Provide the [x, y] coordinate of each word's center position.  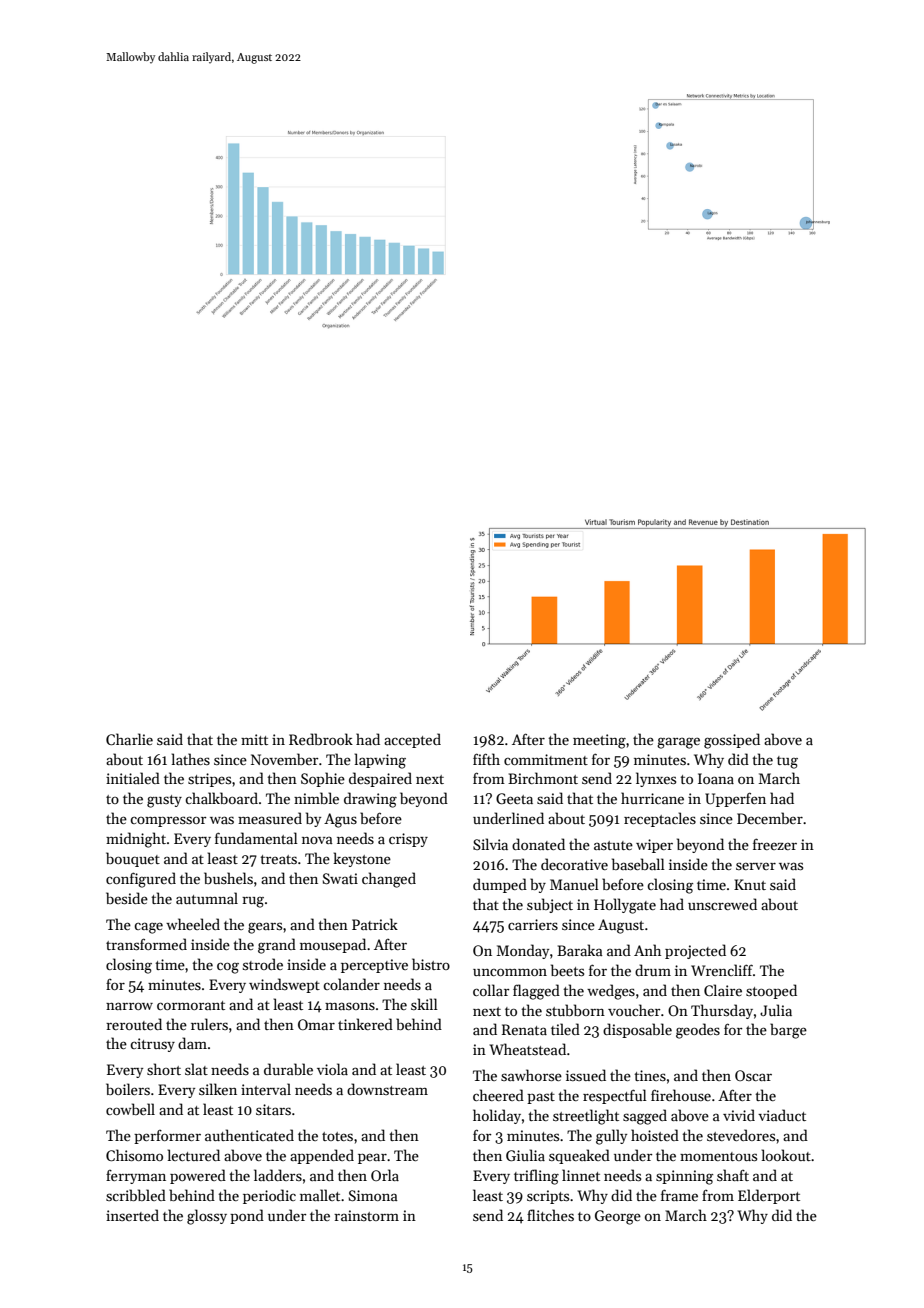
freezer [775, 844]
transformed [146, 944]
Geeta [514, 798]
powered [198, 1176]
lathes [191, 759]
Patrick [375, 924]
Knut [750, 884]
